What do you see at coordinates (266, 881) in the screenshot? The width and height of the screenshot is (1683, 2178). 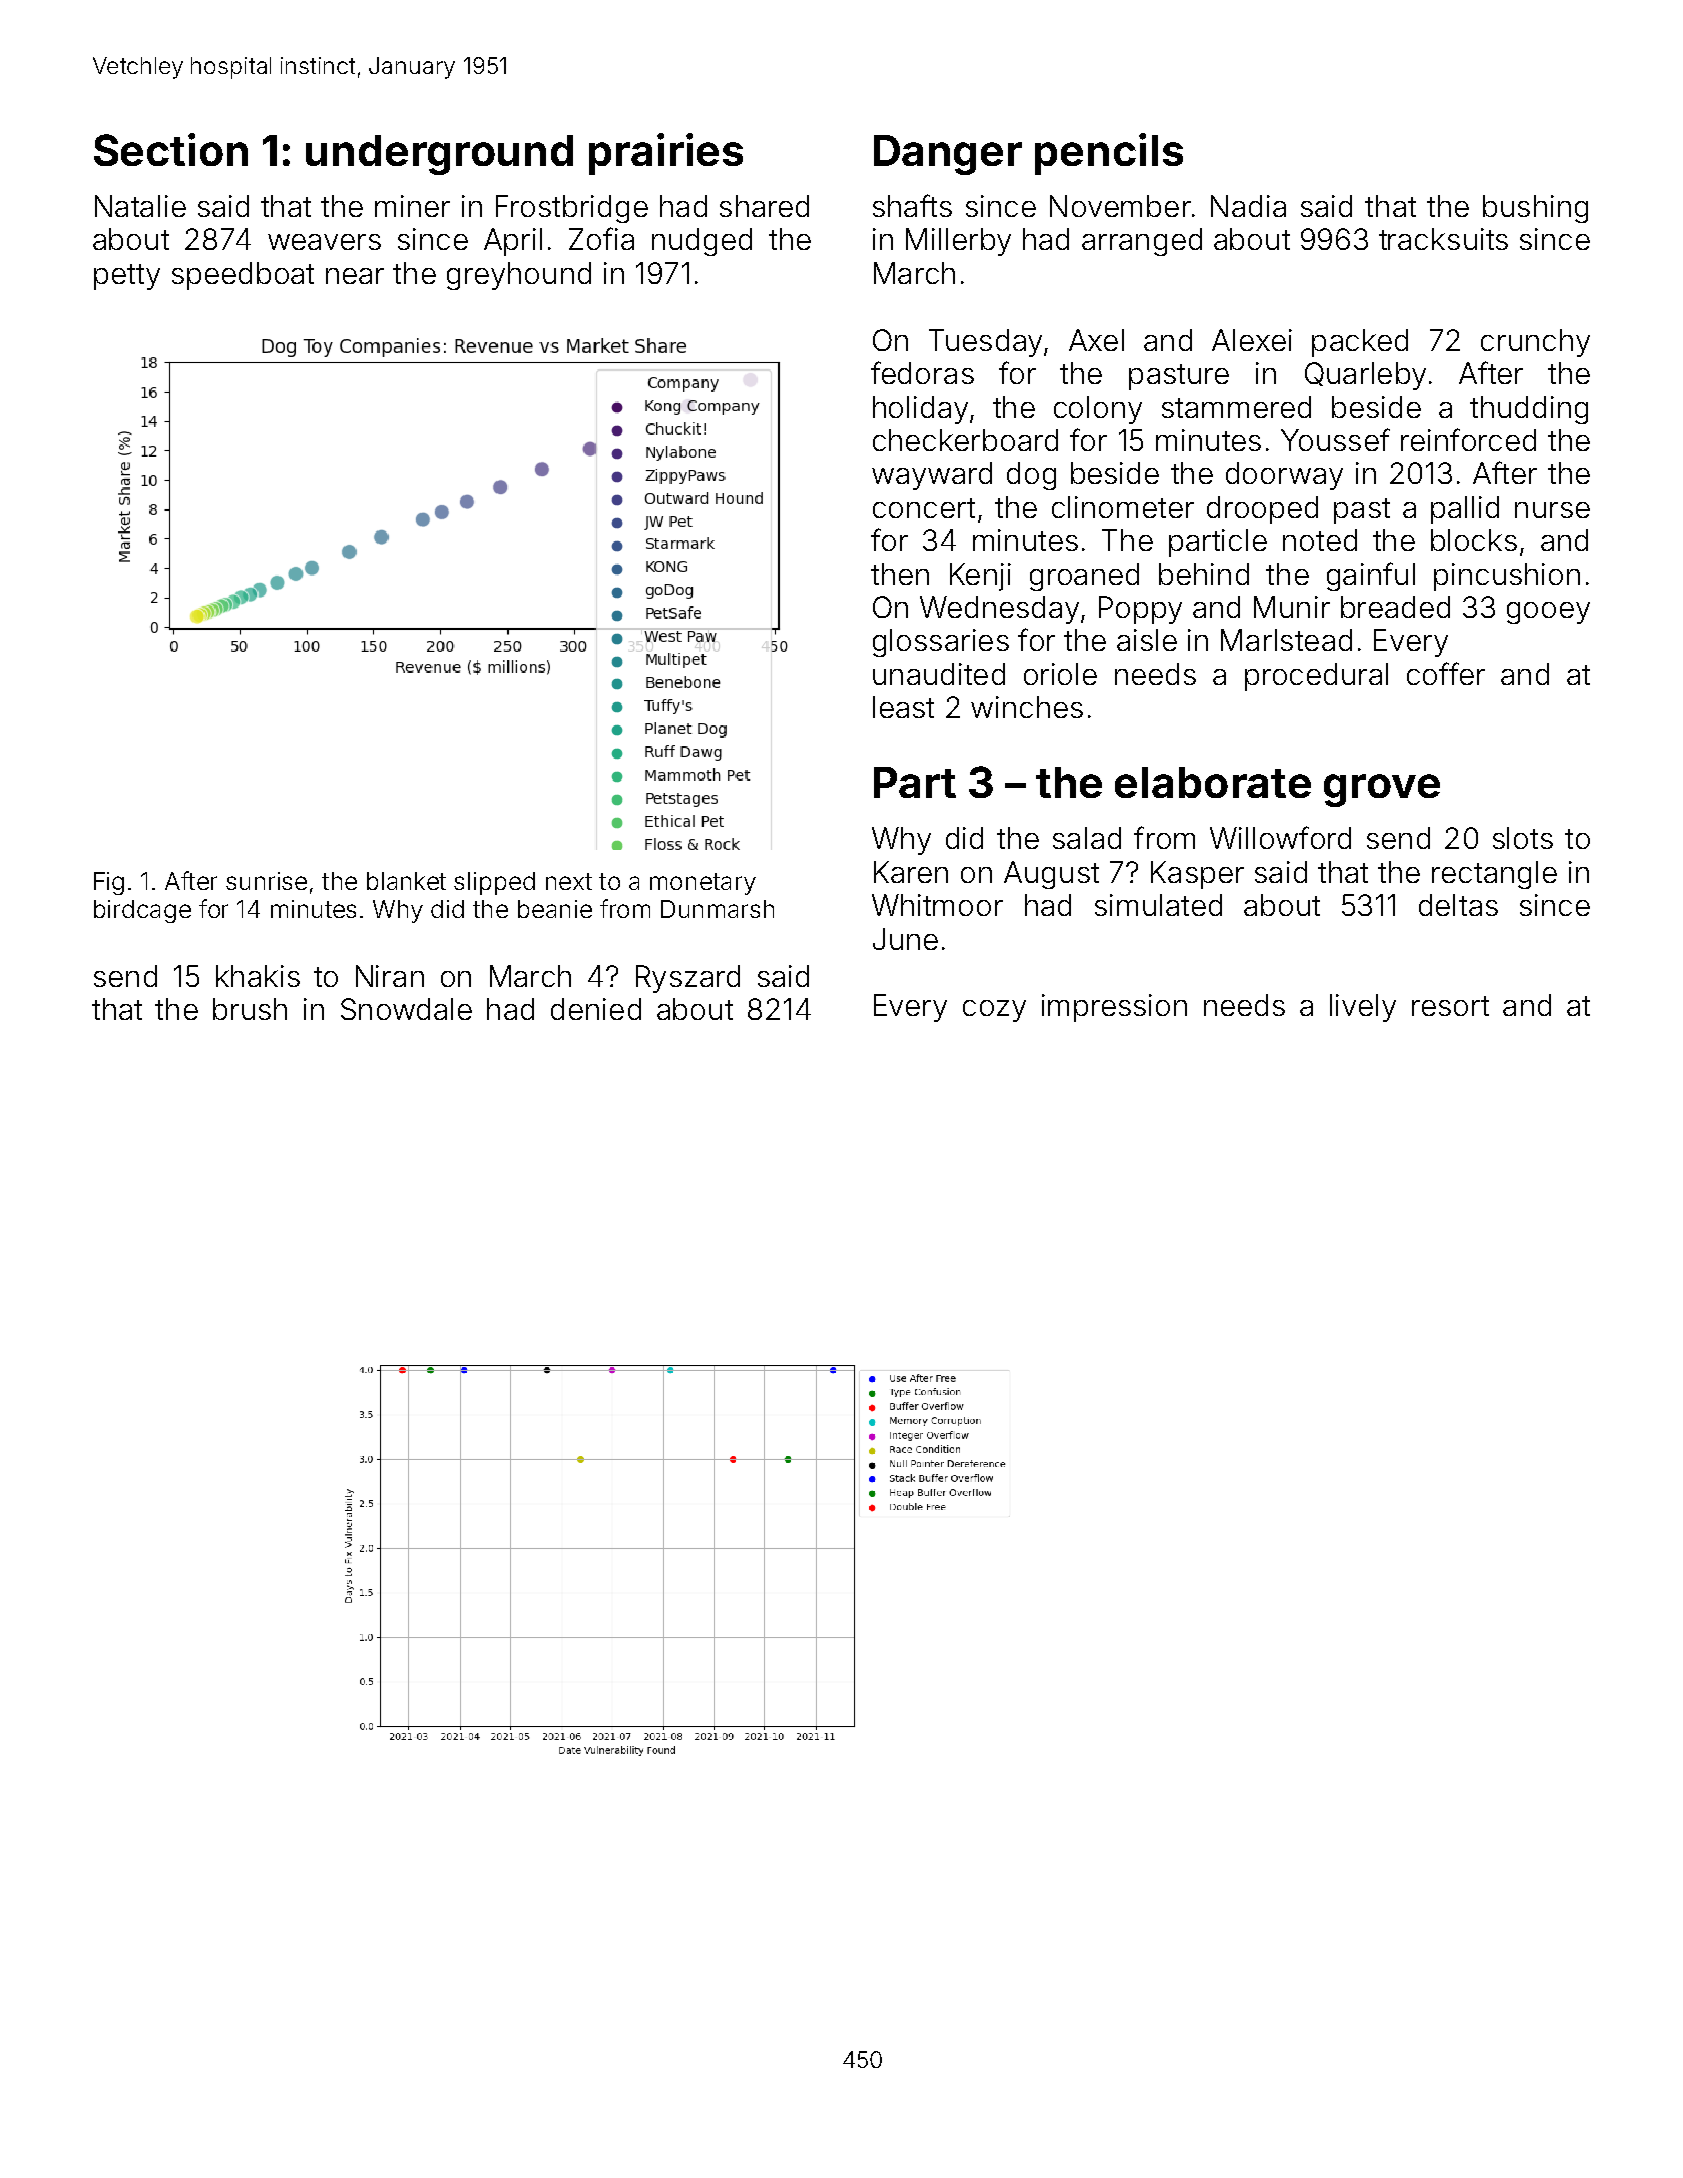 I see `sunrise` at bounding box center [266, 881].
